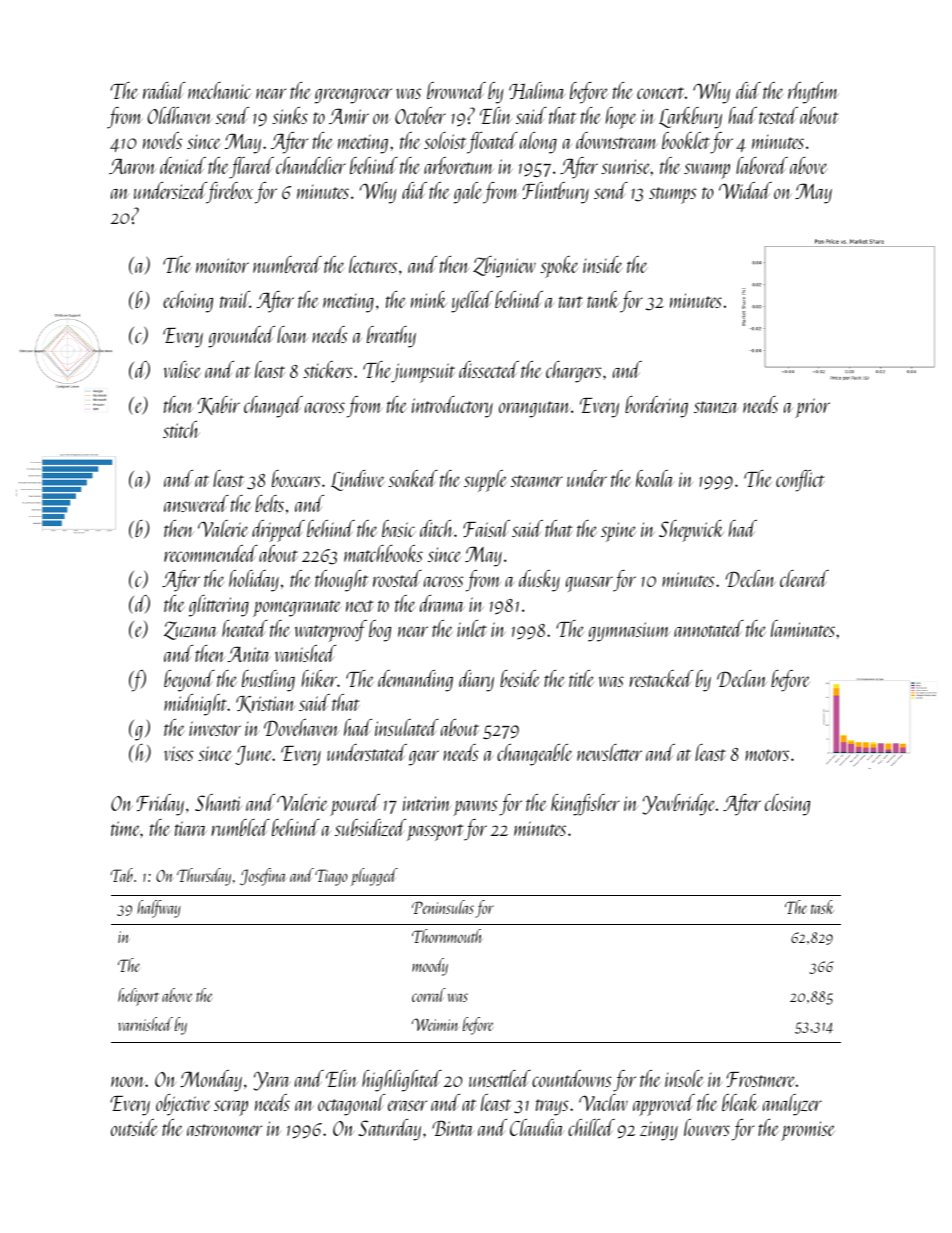  What do you see at coordinates (191, 828) in the screenshot?
I see `tiara` at bounding box center [191, 828].
